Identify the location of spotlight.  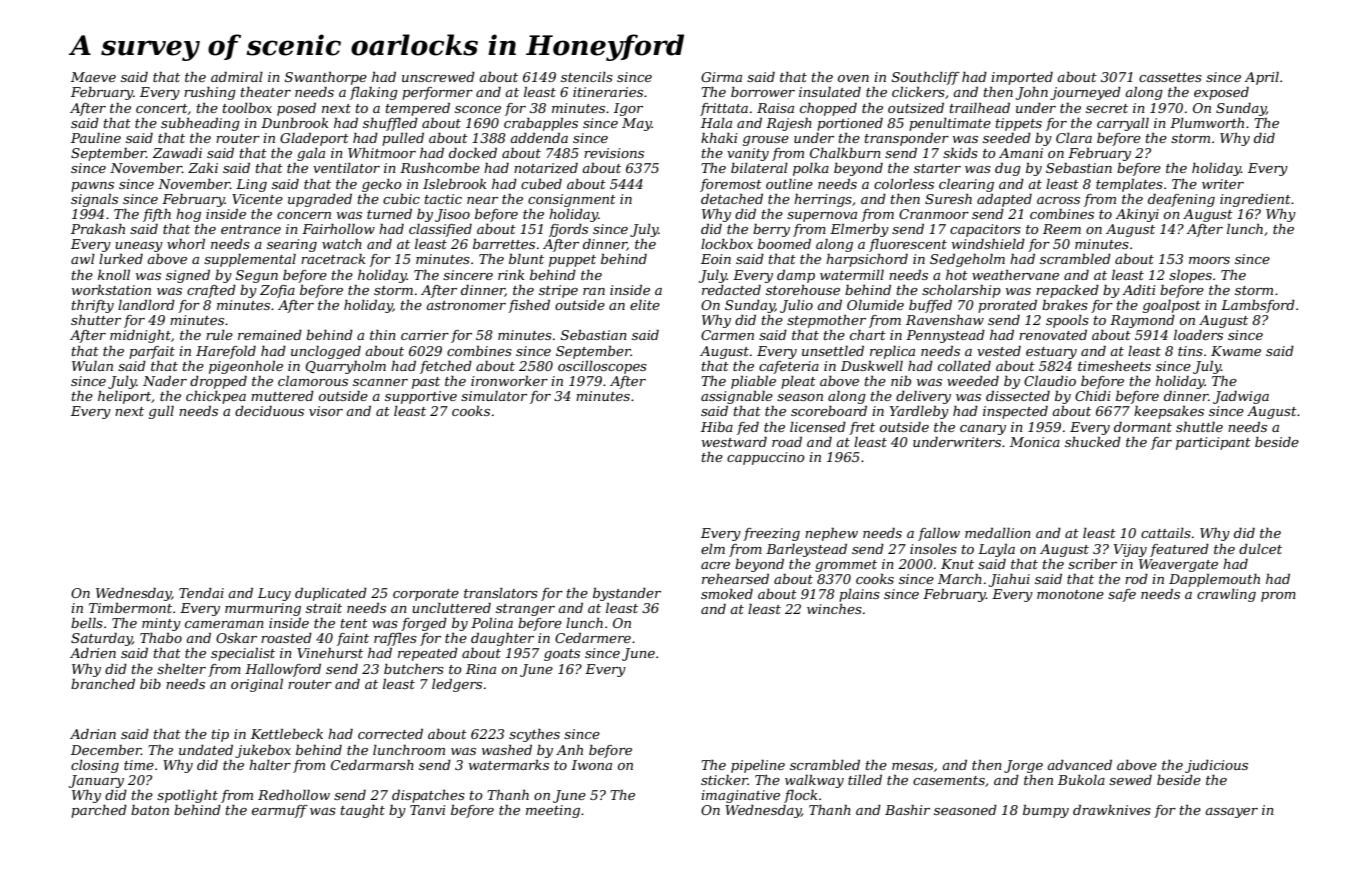
(187, 796).
